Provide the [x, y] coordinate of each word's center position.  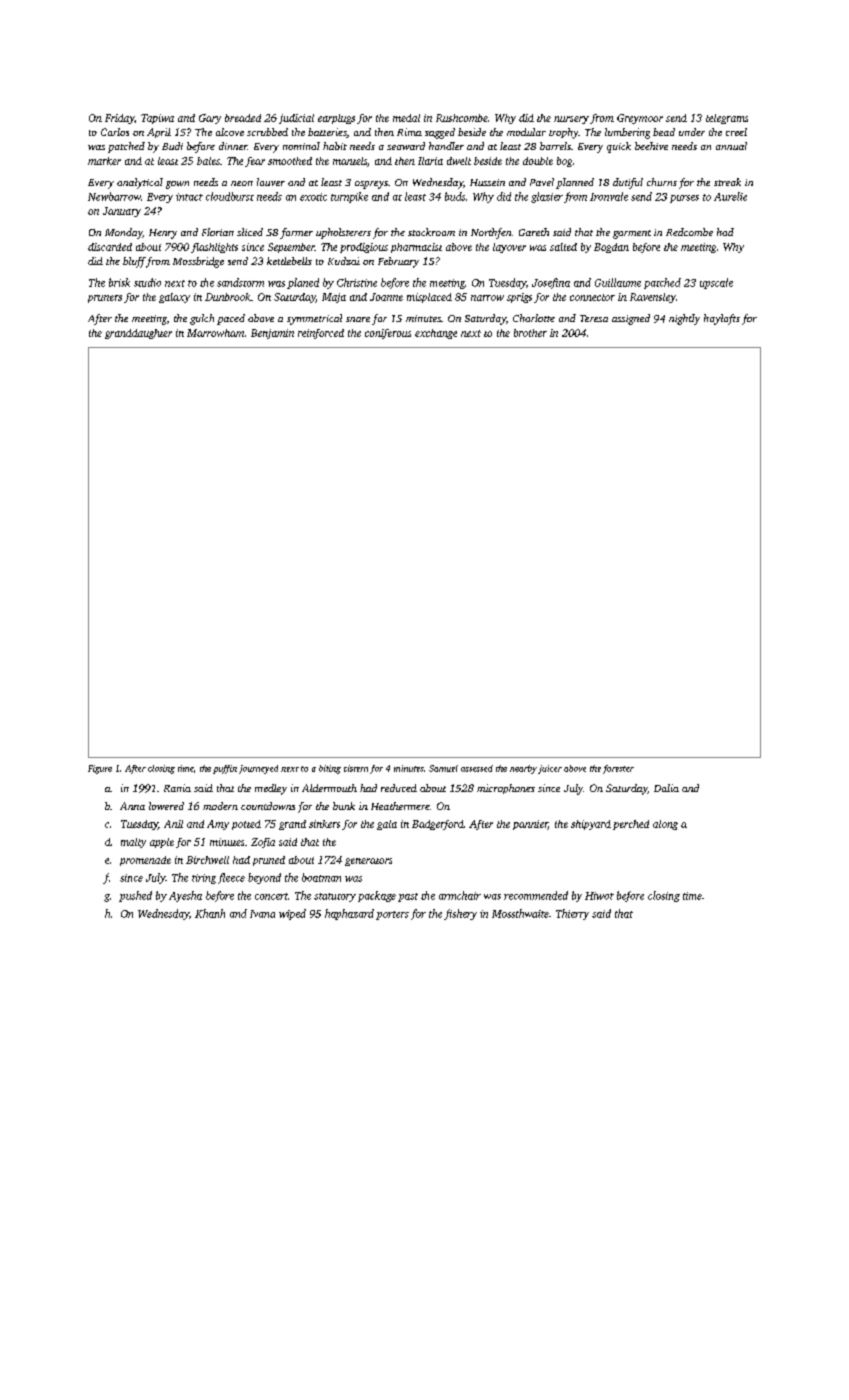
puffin [225, 769]
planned [575, 183]
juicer [550, 769]
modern [220, 806]
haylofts [722, 319]
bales [208, 161]
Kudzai [344, 261]
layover [509, 248]
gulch [202, 319]
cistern [356, 768]
